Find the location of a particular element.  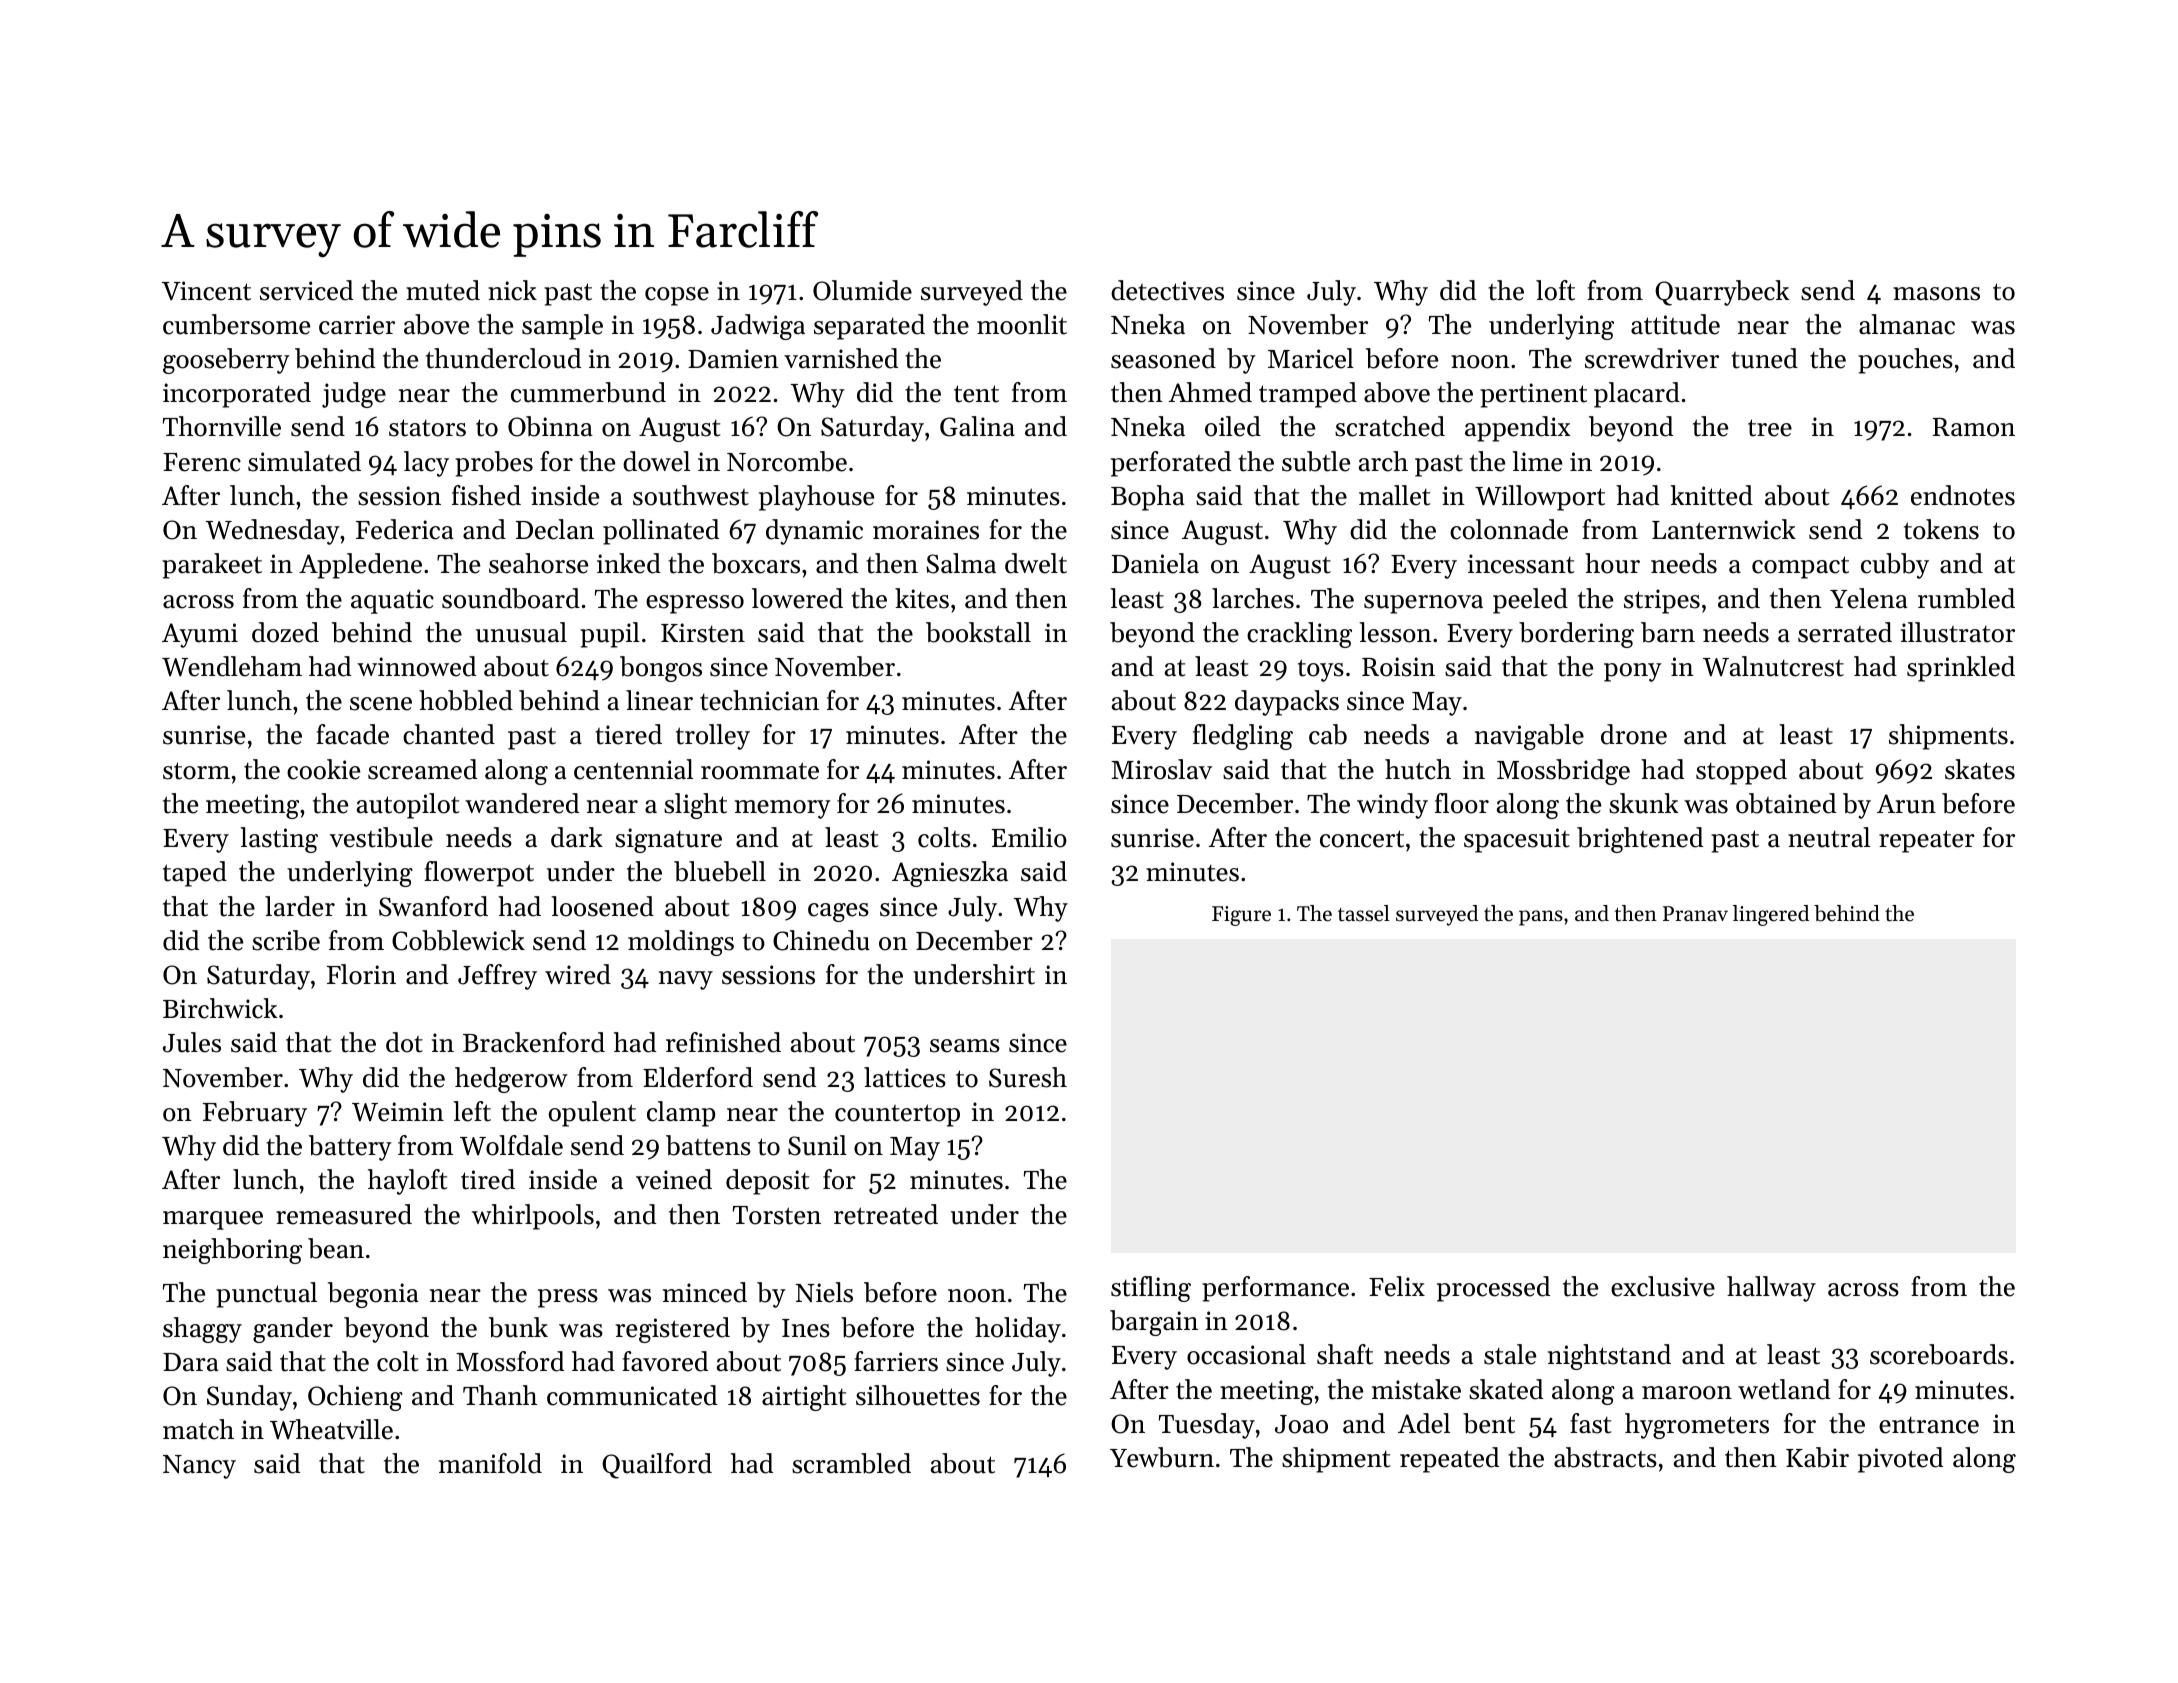

seasoned is located at coordinates (1163, 358).
